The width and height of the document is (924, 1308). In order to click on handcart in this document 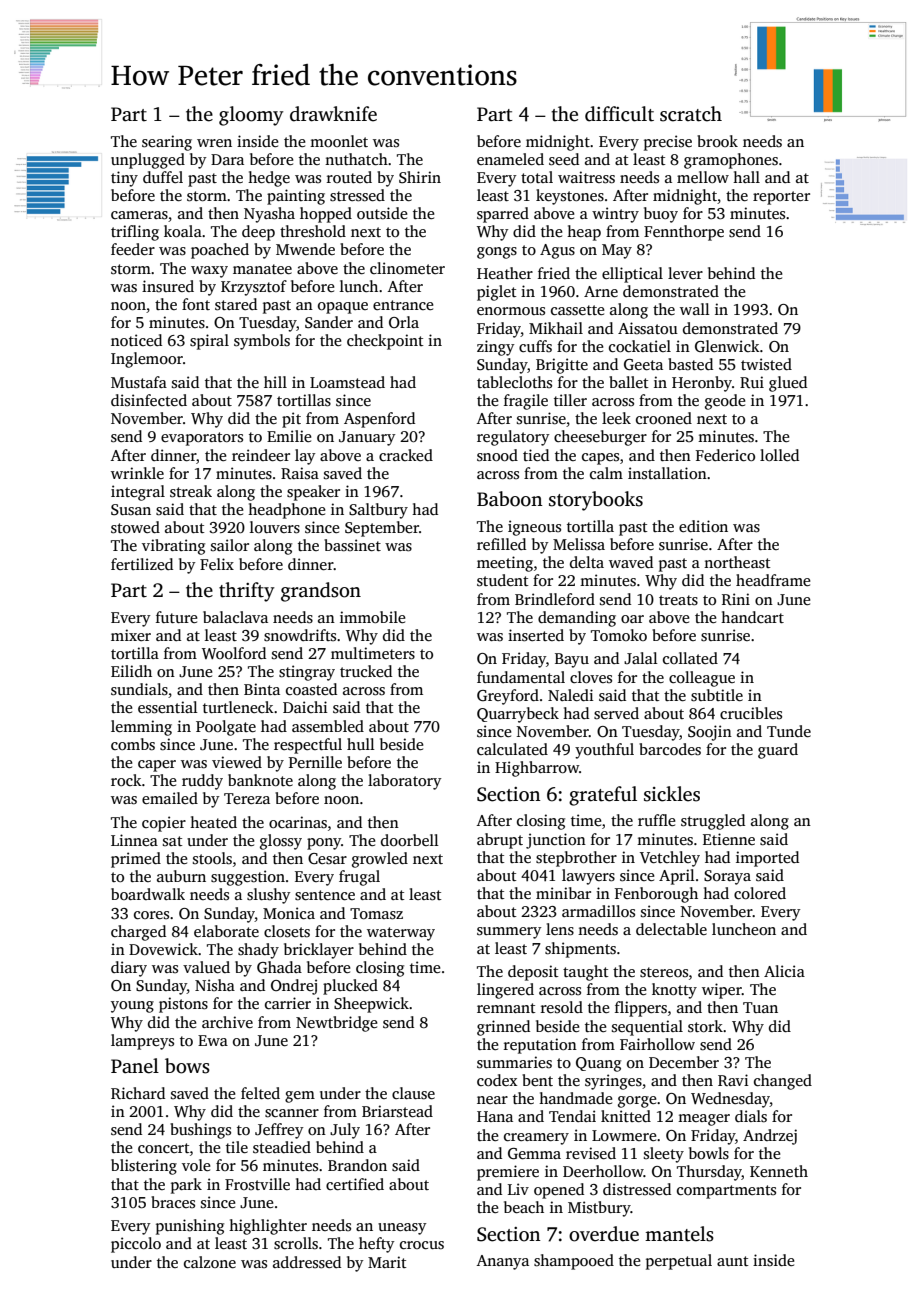, I will do `click(752, 617)`.
